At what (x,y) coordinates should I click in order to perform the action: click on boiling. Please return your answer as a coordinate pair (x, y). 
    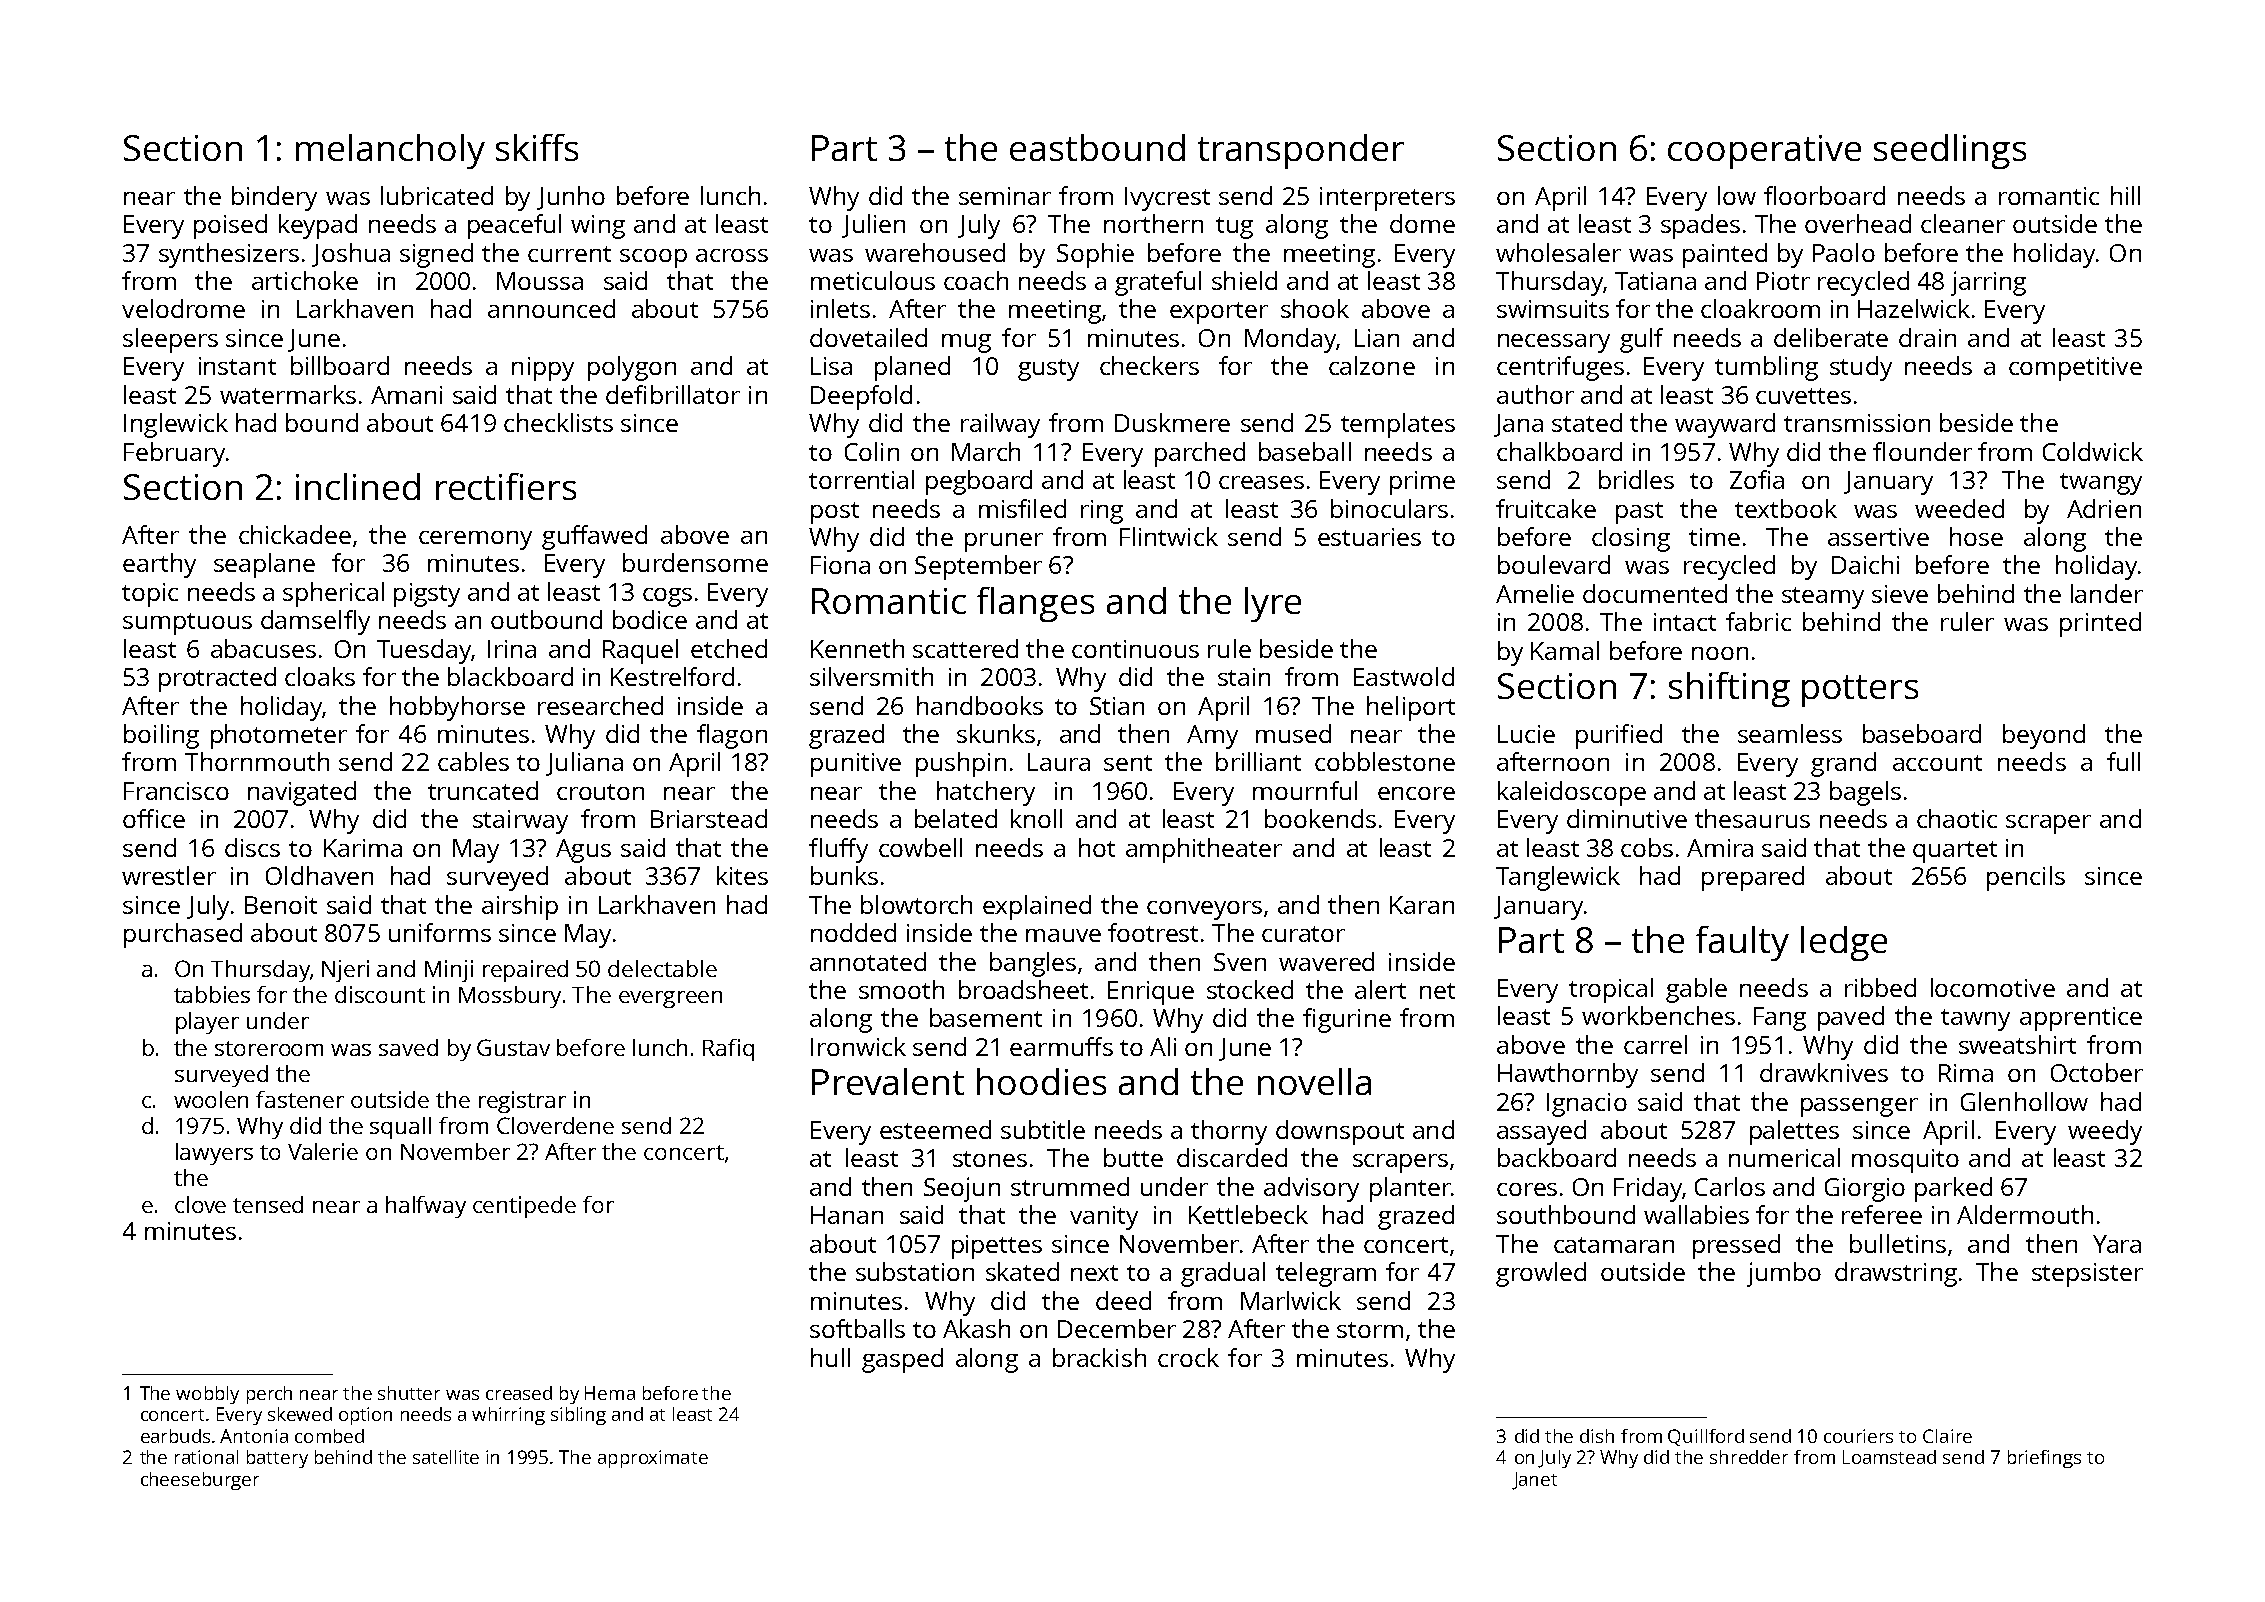
    Looking at the image, I should click on (161, 736).
